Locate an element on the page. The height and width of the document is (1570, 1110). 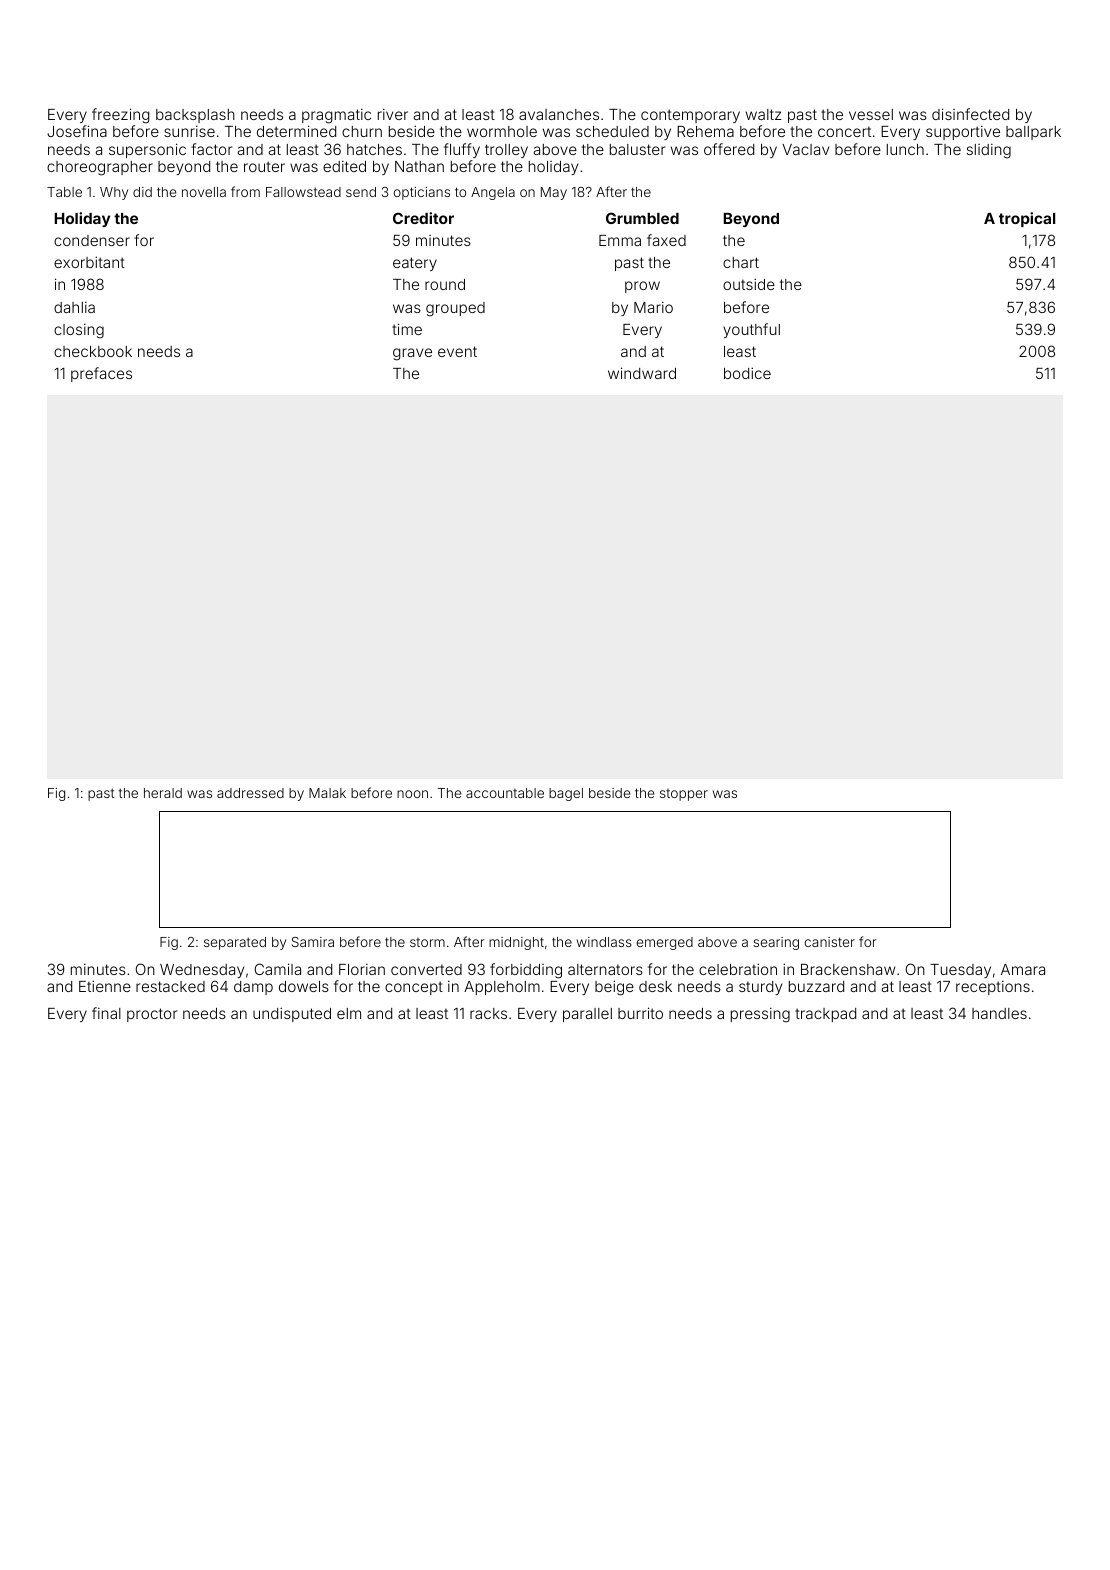
noon is located at coordinates (412, 794).
